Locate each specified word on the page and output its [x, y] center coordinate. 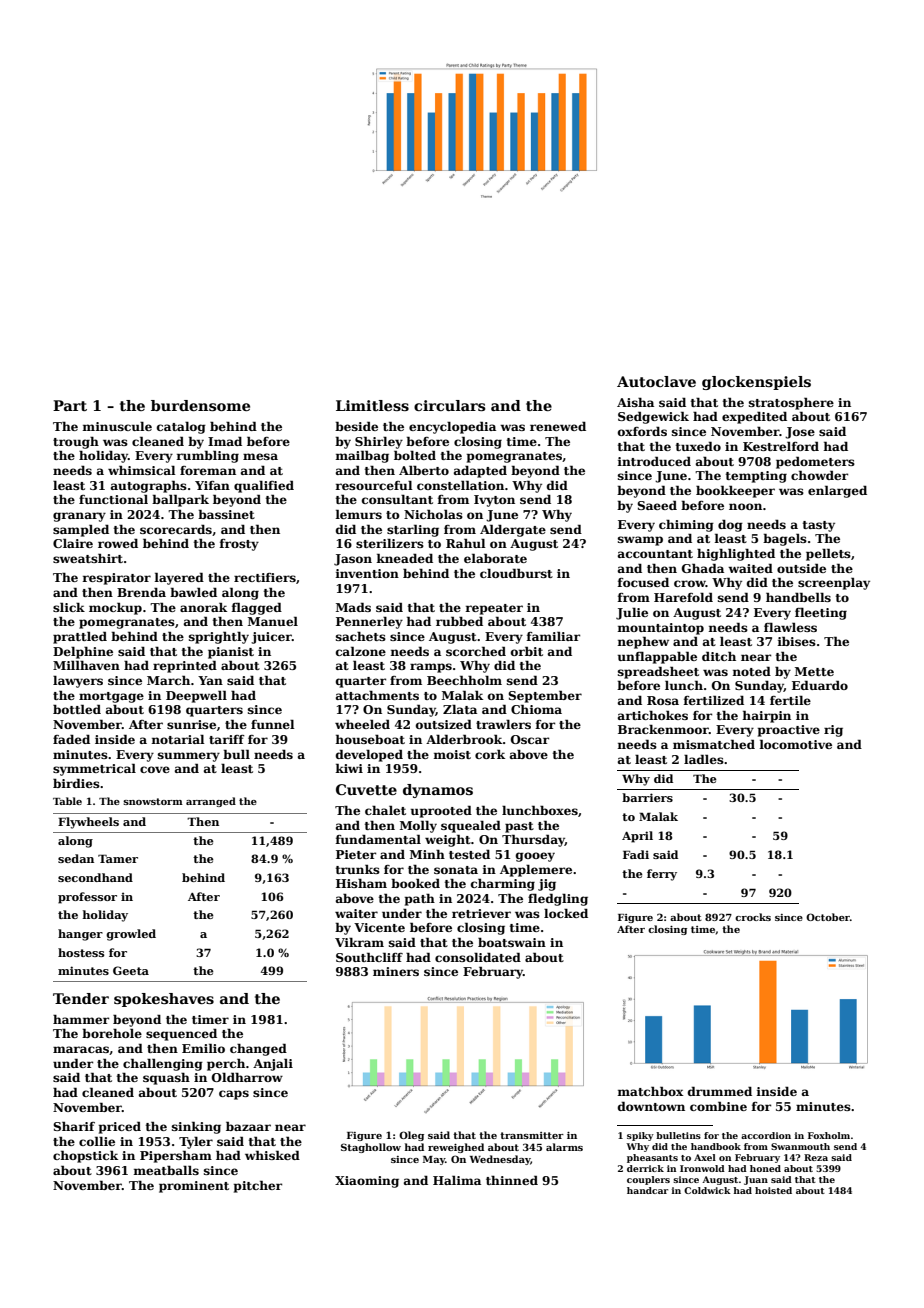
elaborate [495, 558]
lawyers [78, 682]
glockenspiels [756, 383]
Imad [225, 441]
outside [801, 568]
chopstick [85, 1156]
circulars [450, 405]
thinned [512, 1180]
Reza [816, 1157]
